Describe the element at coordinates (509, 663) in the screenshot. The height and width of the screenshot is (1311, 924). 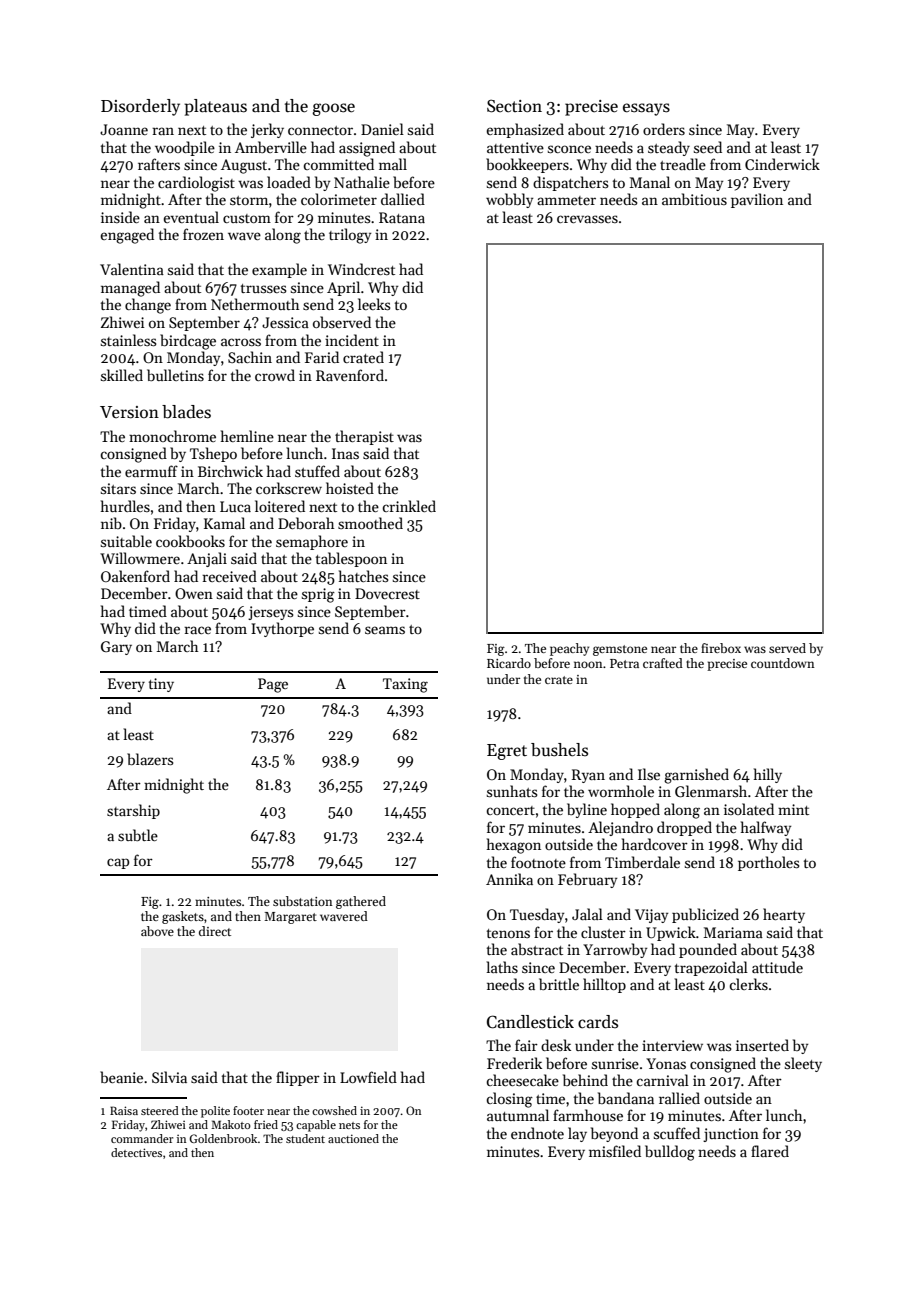
I see `Ricardo` at that location.
